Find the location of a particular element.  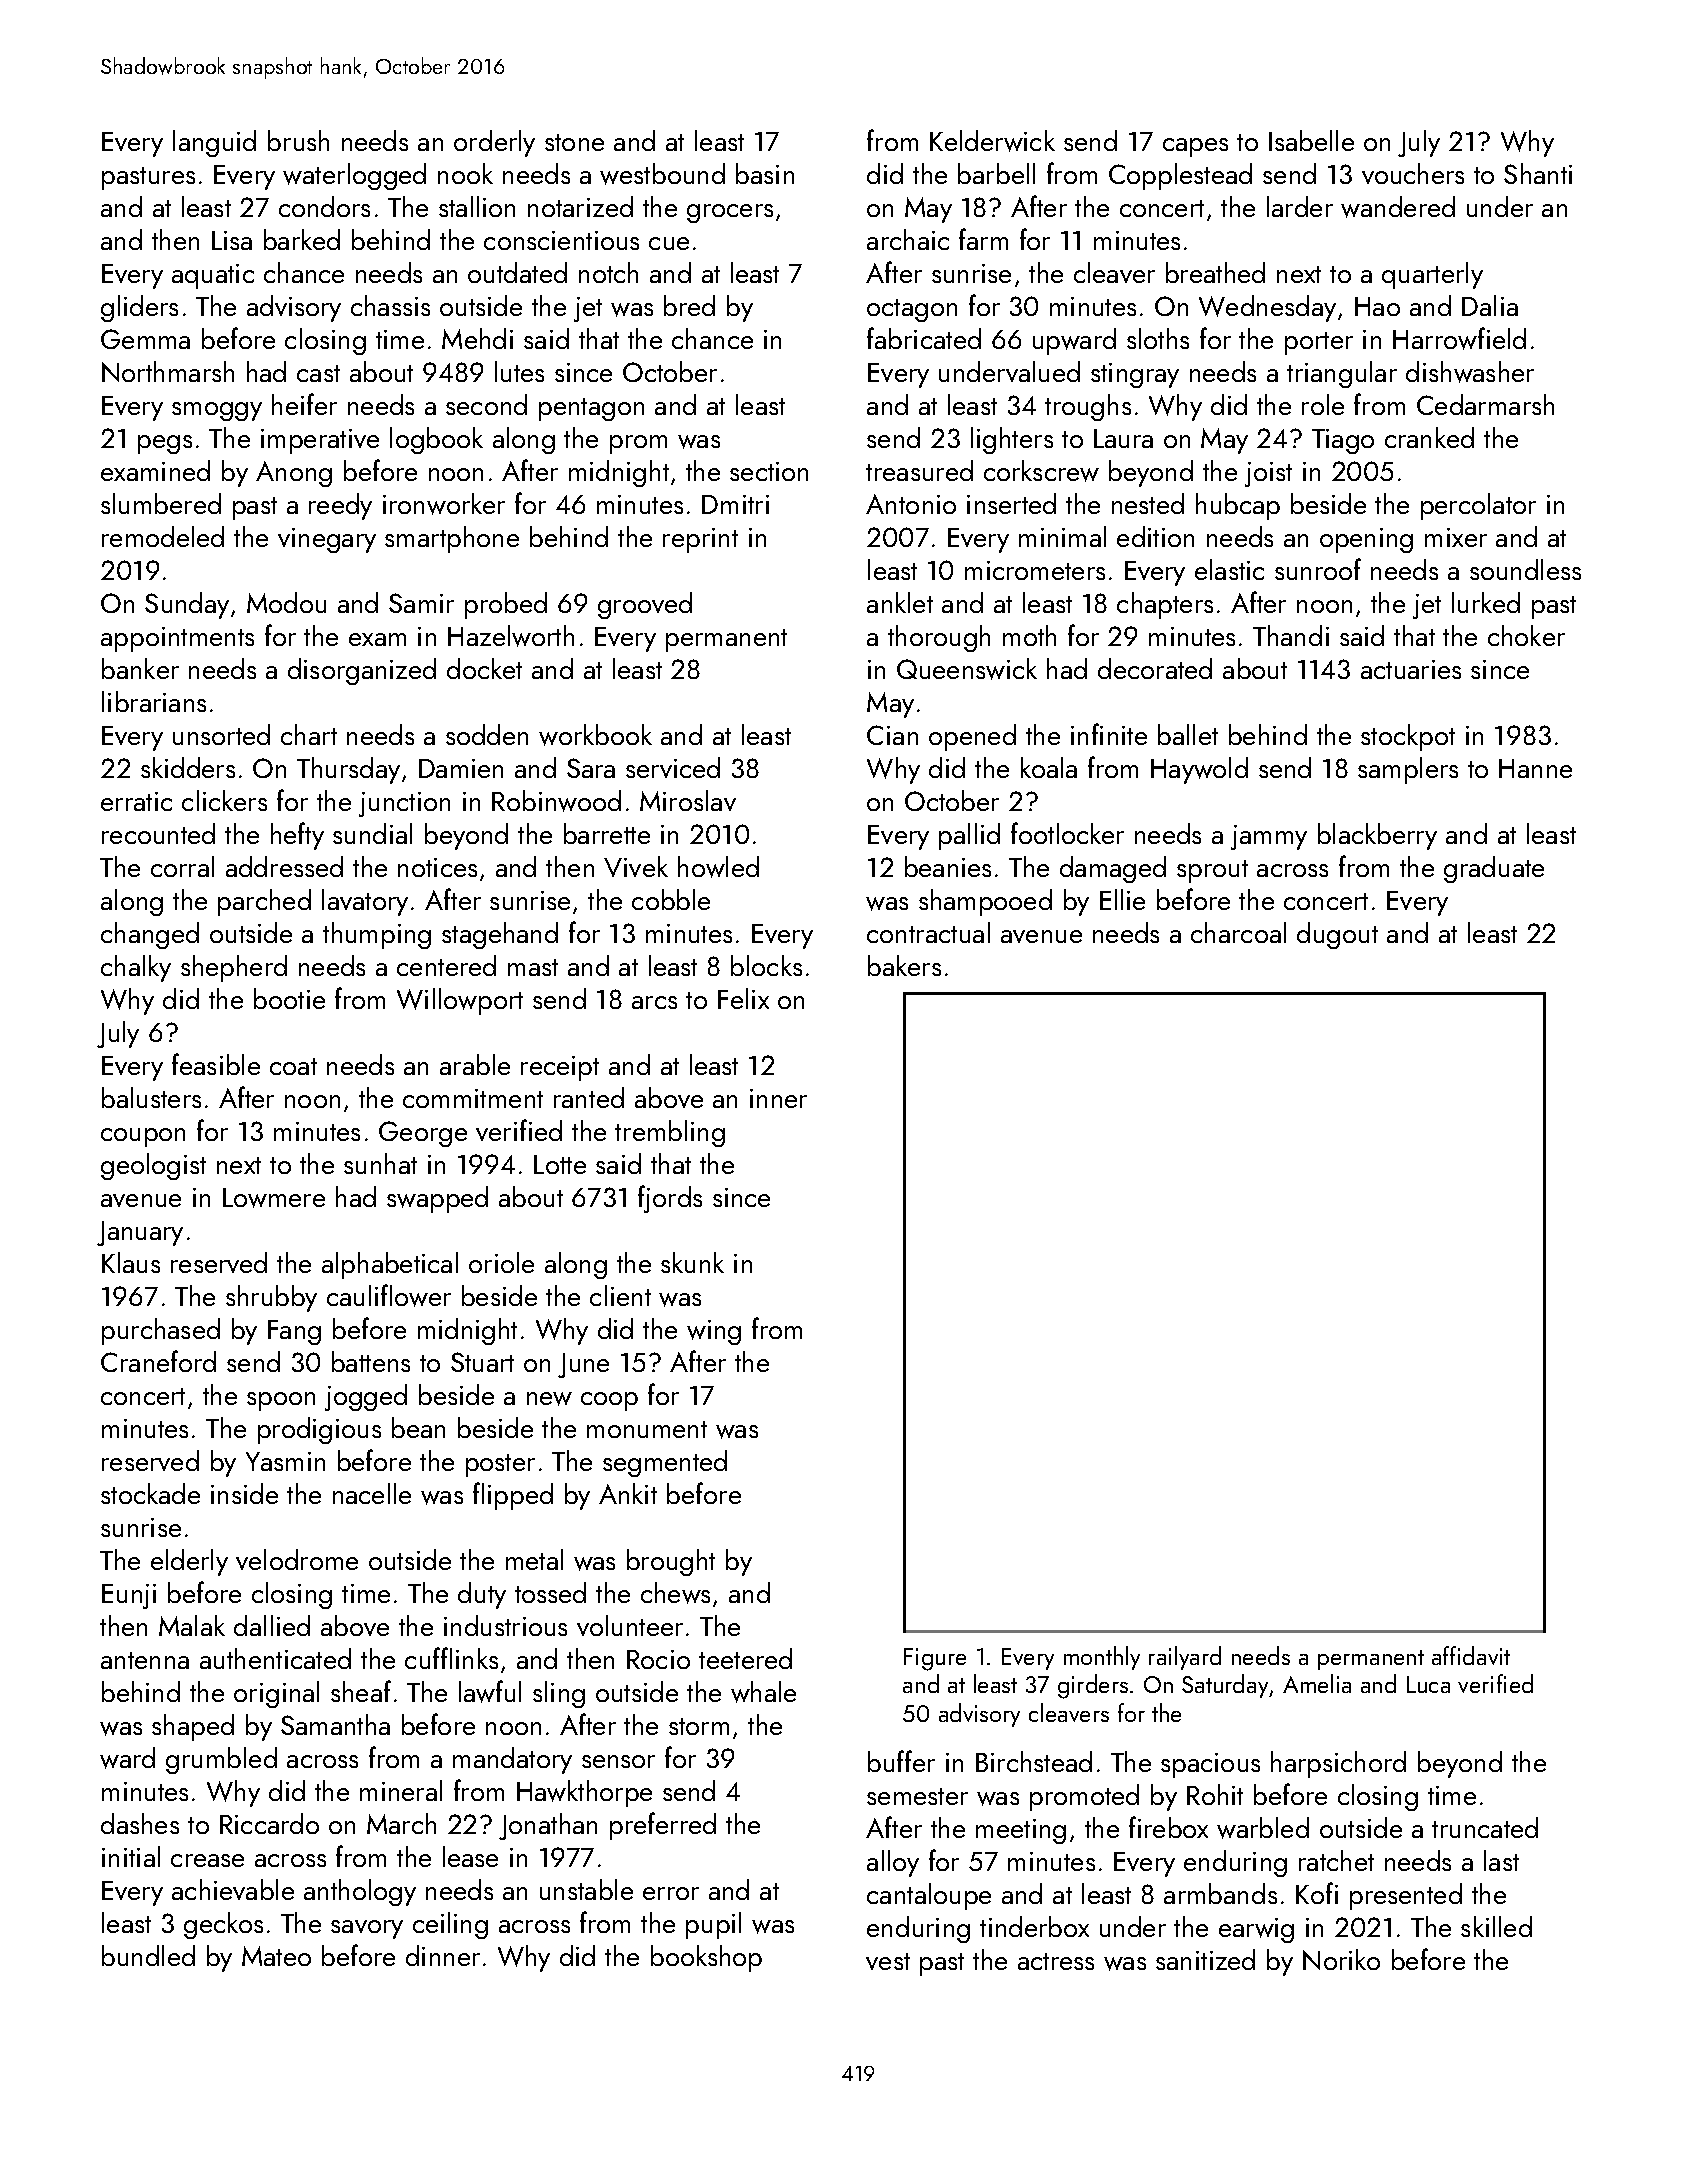

swapped is located at coordinates (437, 1199).
